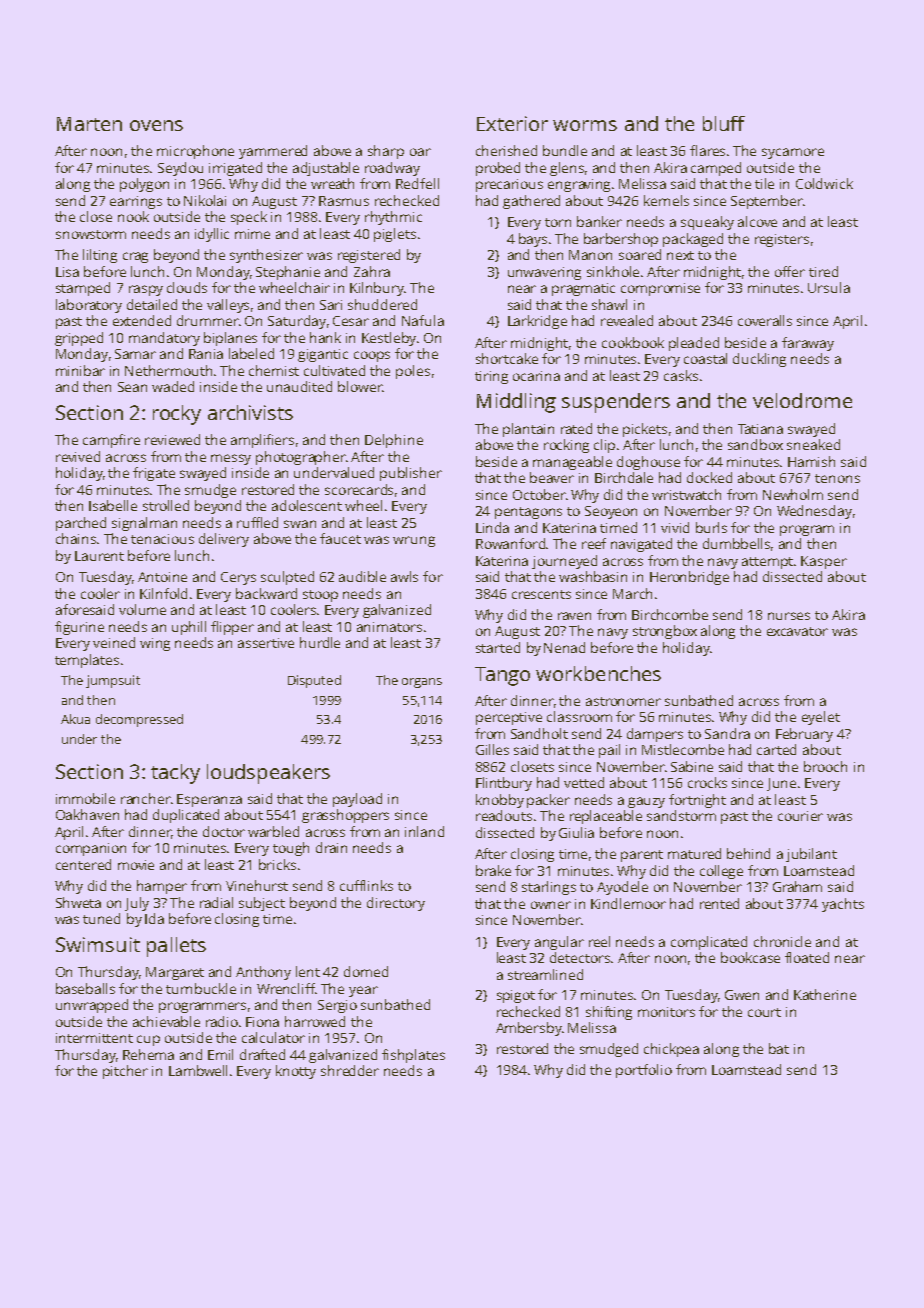 The height and width of the screenshot is (1308, 924). What do you see at coordinates (273, 831) in the screenshot?
I see `warbled` at bounding box center [273, 831].
